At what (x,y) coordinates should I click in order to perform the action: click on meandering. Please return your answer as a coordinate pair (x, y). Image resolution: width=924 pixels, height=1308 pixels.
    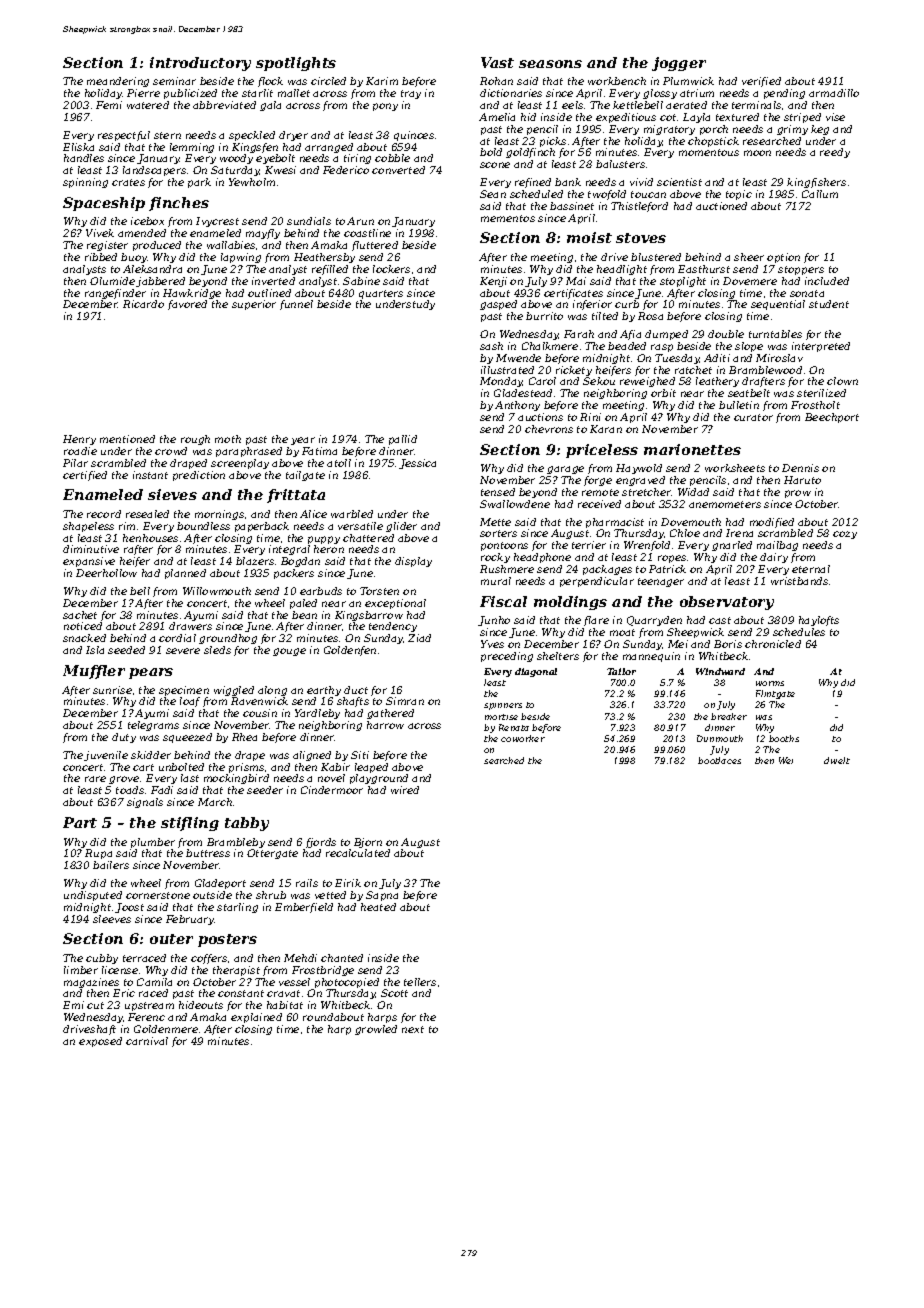
    Looking at the image, I should click on (118, 82).
